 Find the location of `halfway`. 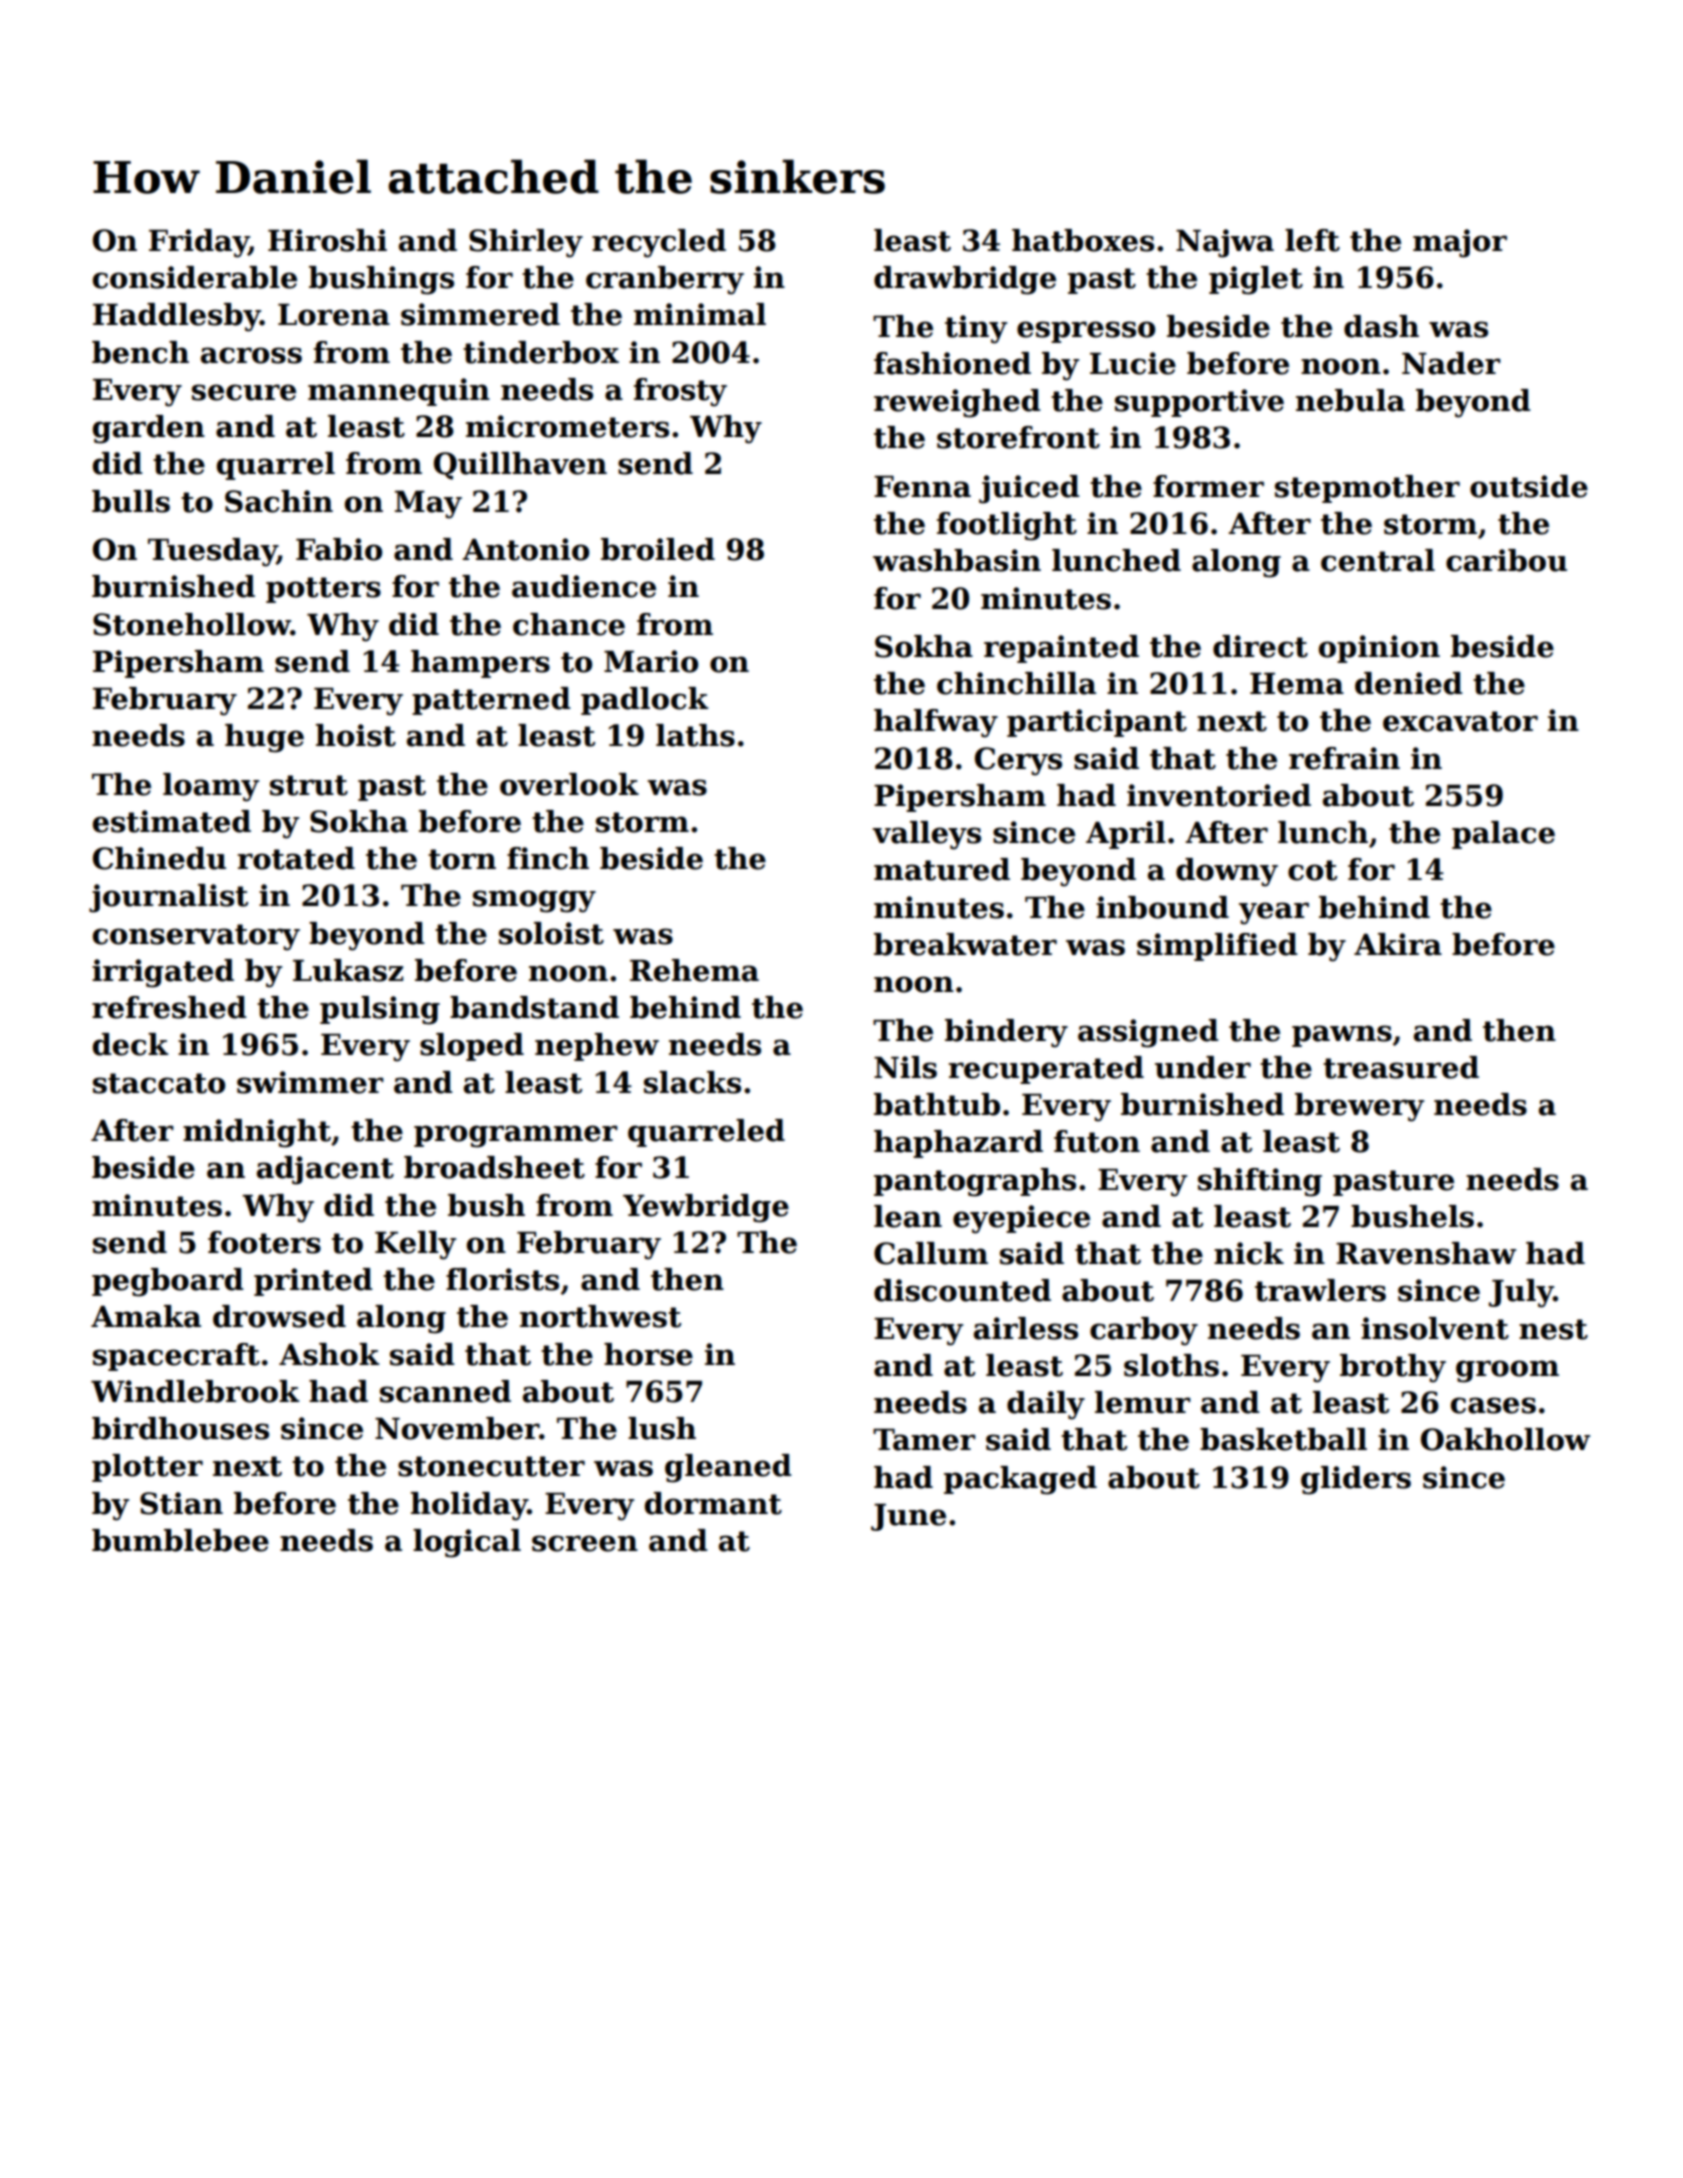

halfway is located at coordinates (936, 723).
